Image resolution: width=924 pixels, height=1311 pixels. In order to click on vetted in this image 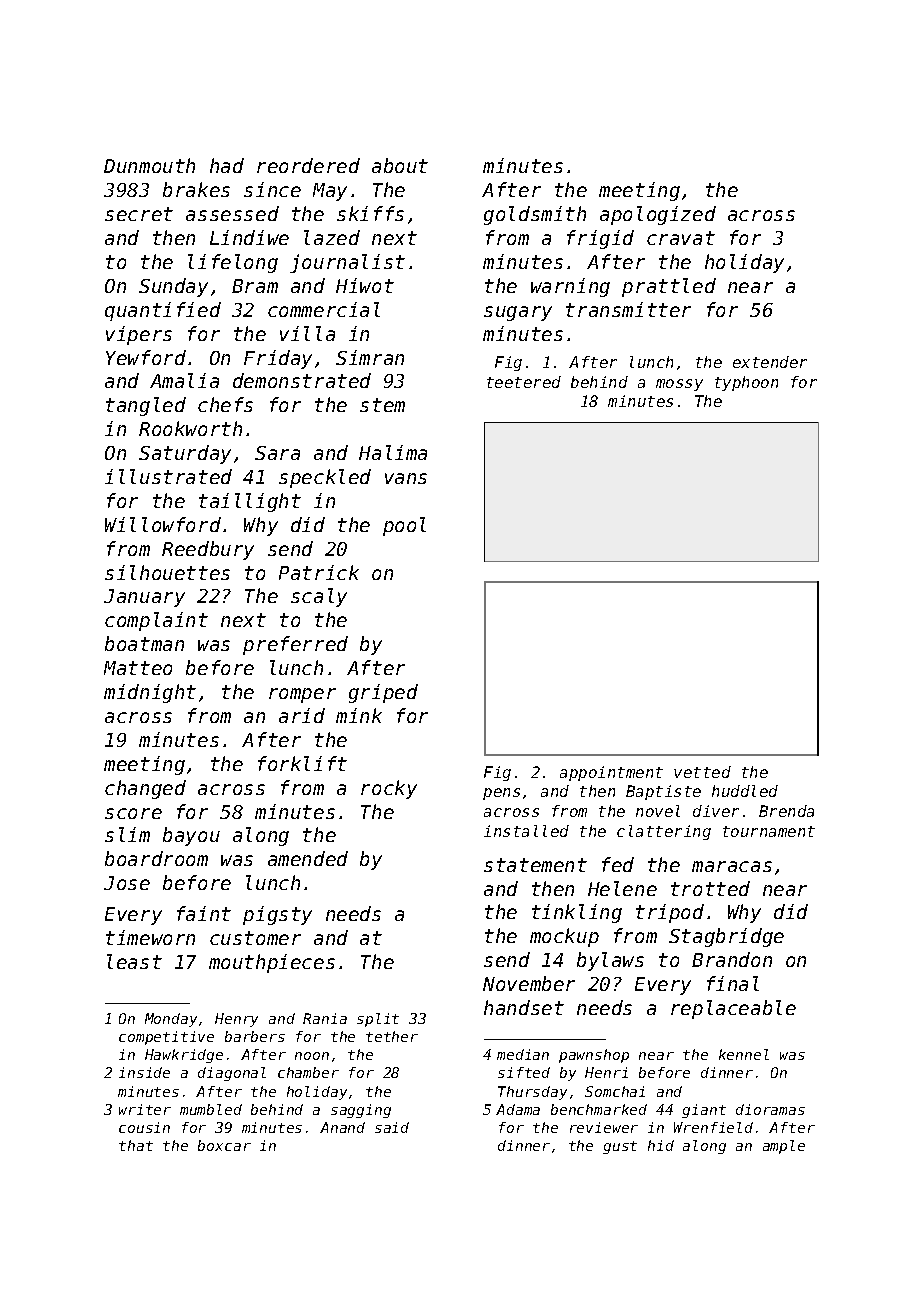, I will do `click(702, 772)`.
